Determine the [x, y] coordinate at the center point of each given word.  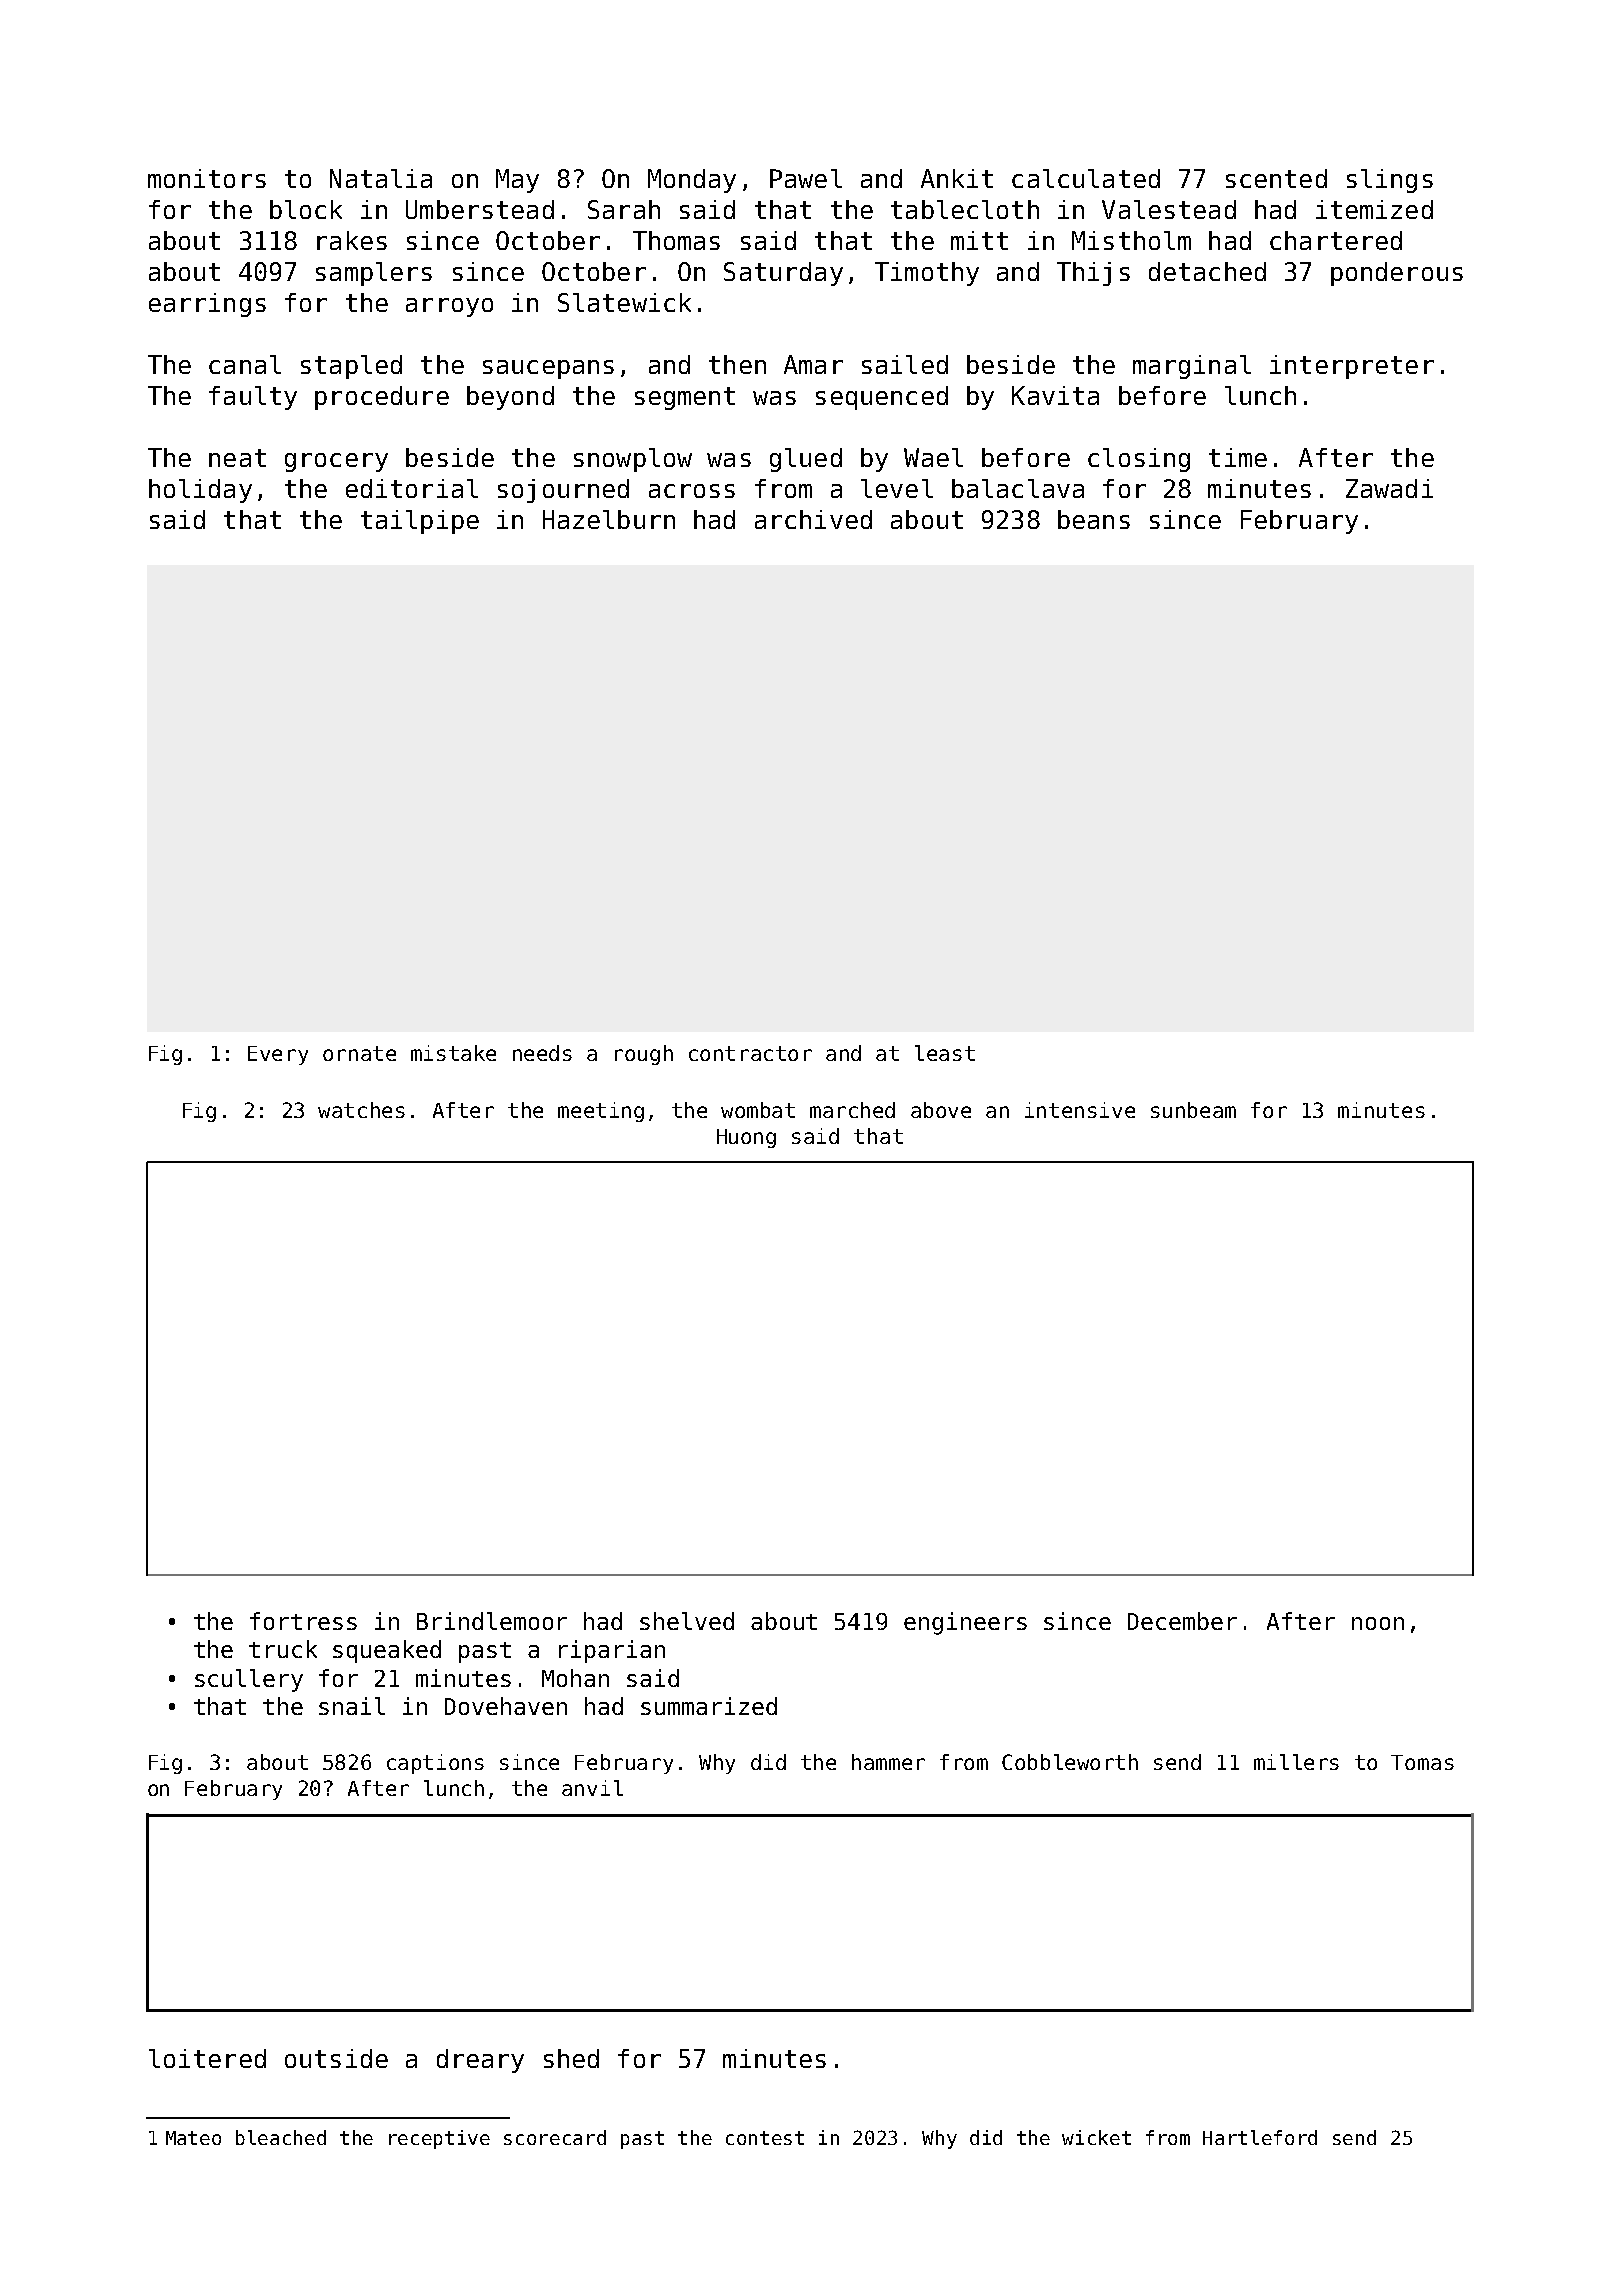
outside [336, 2058]
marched [852, 1110]
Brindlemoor [492, 1621]
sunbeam [1193, 1110]
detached [1207, 271]
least [945, 1053]
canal [245, 364]
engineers [965, 1623]
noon [1378, 1623]
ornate [359, 1053]
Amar [813, 364]
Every [278, 1055]
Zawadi [1389, 488]
